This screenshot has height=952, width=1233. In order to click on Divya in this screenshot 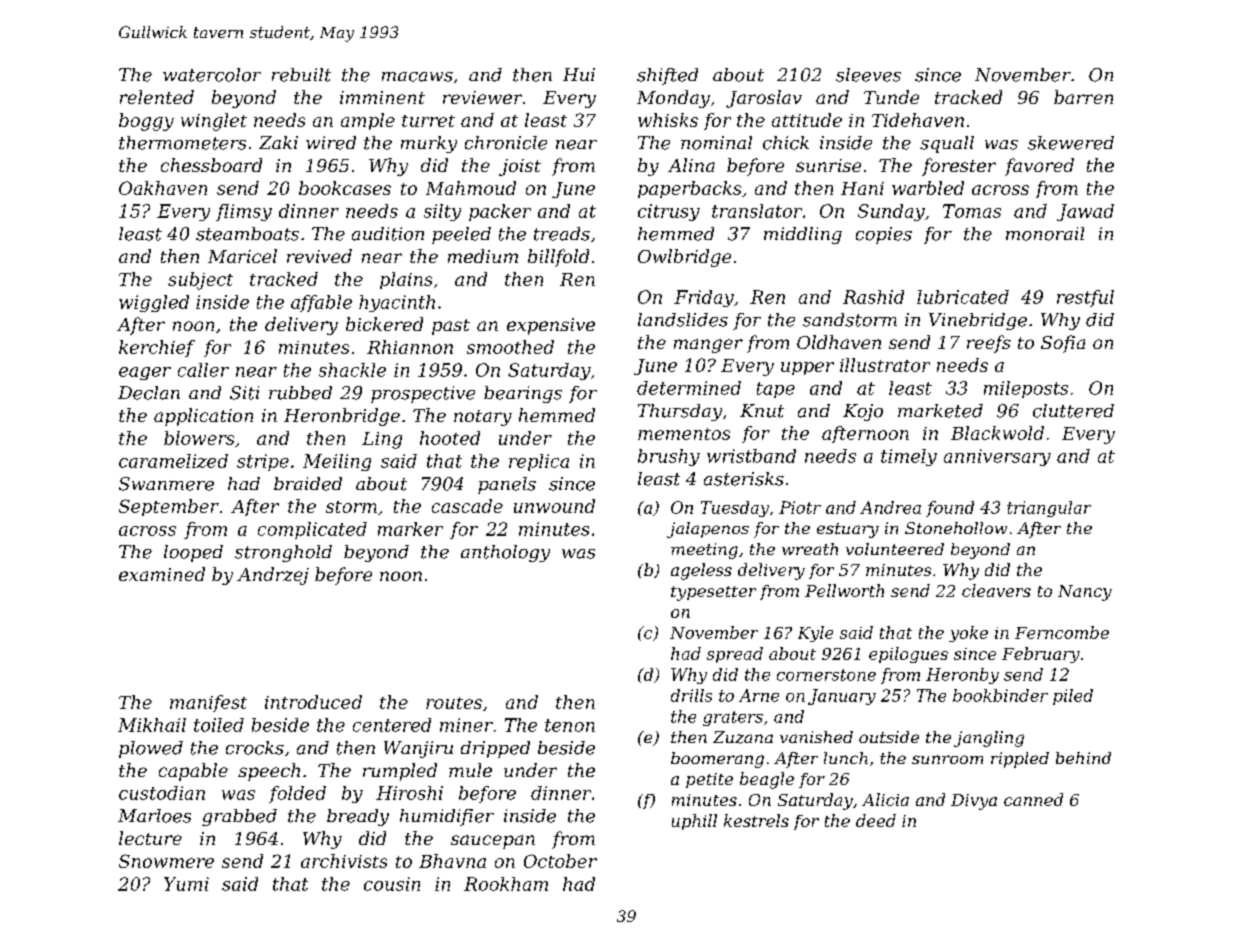, I will do `click(974, 802)`.
